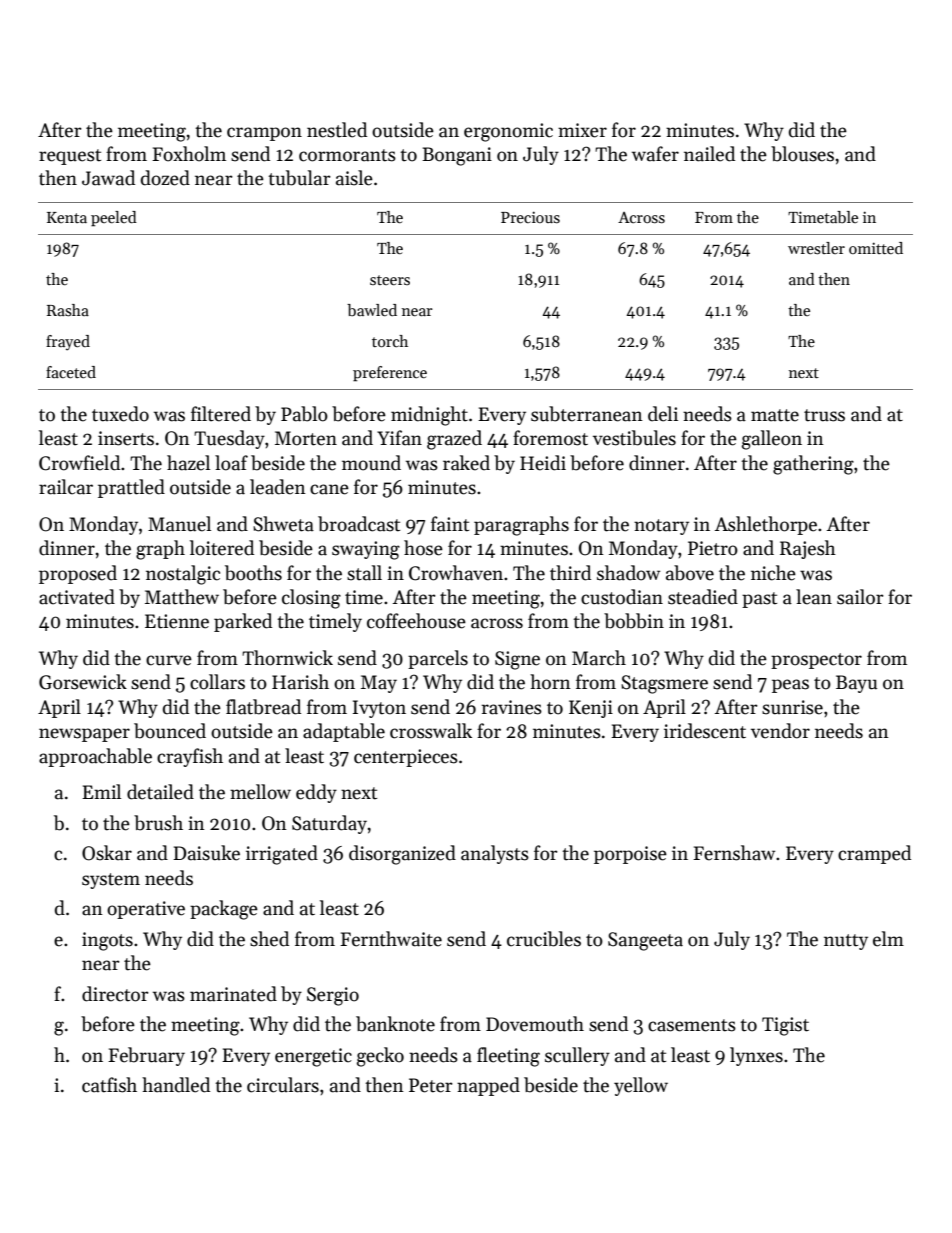 This screenshot has width=952, height=1233. I want to click on yellow, so click(641, 1086).
